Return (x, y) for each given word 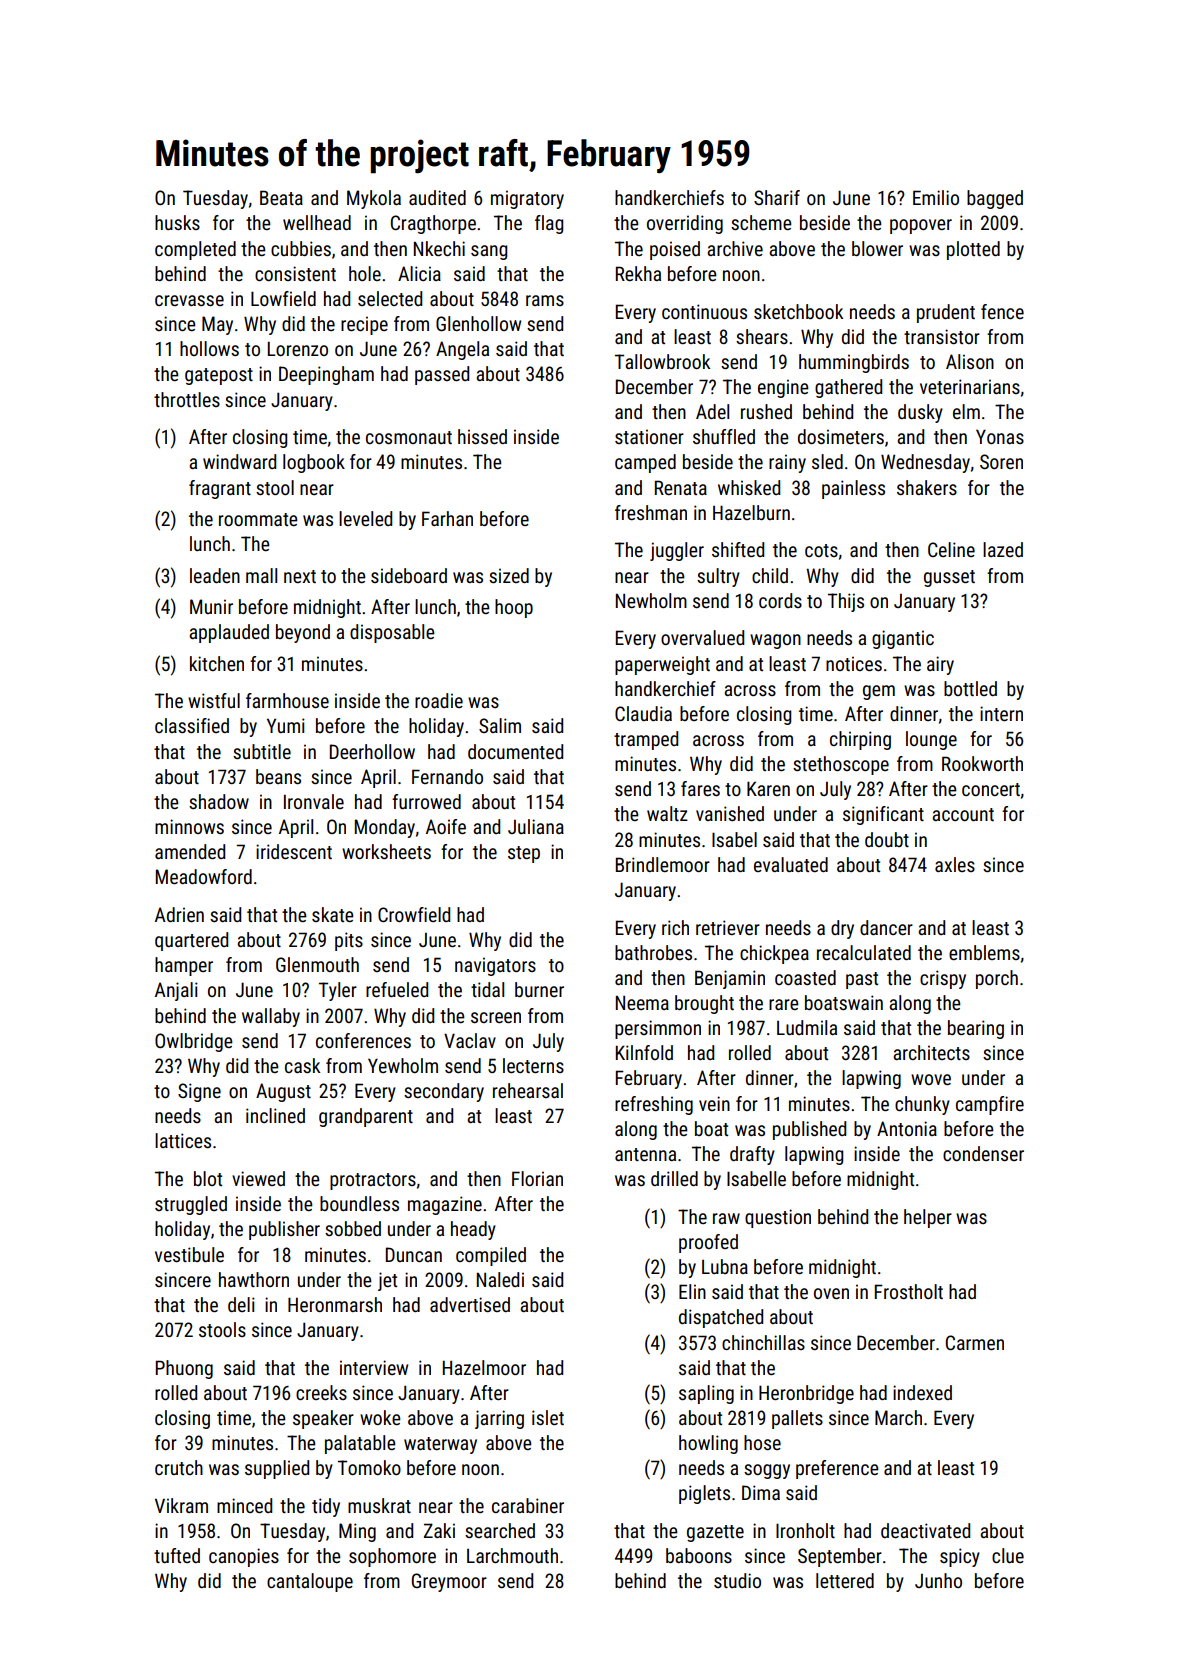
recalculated (864, 952)
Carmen (975, 1342)
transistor (942, 336)
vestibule (189, 1254)
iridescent (294, 851)
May (217, 325)
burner (539, 989)
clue (1008, 1555)
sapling (706, 1394)
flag (549, 224)
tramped (646, 740)
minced (244, 1505)
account (963, 814)
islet (548, 1417)
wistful (214, 700)
